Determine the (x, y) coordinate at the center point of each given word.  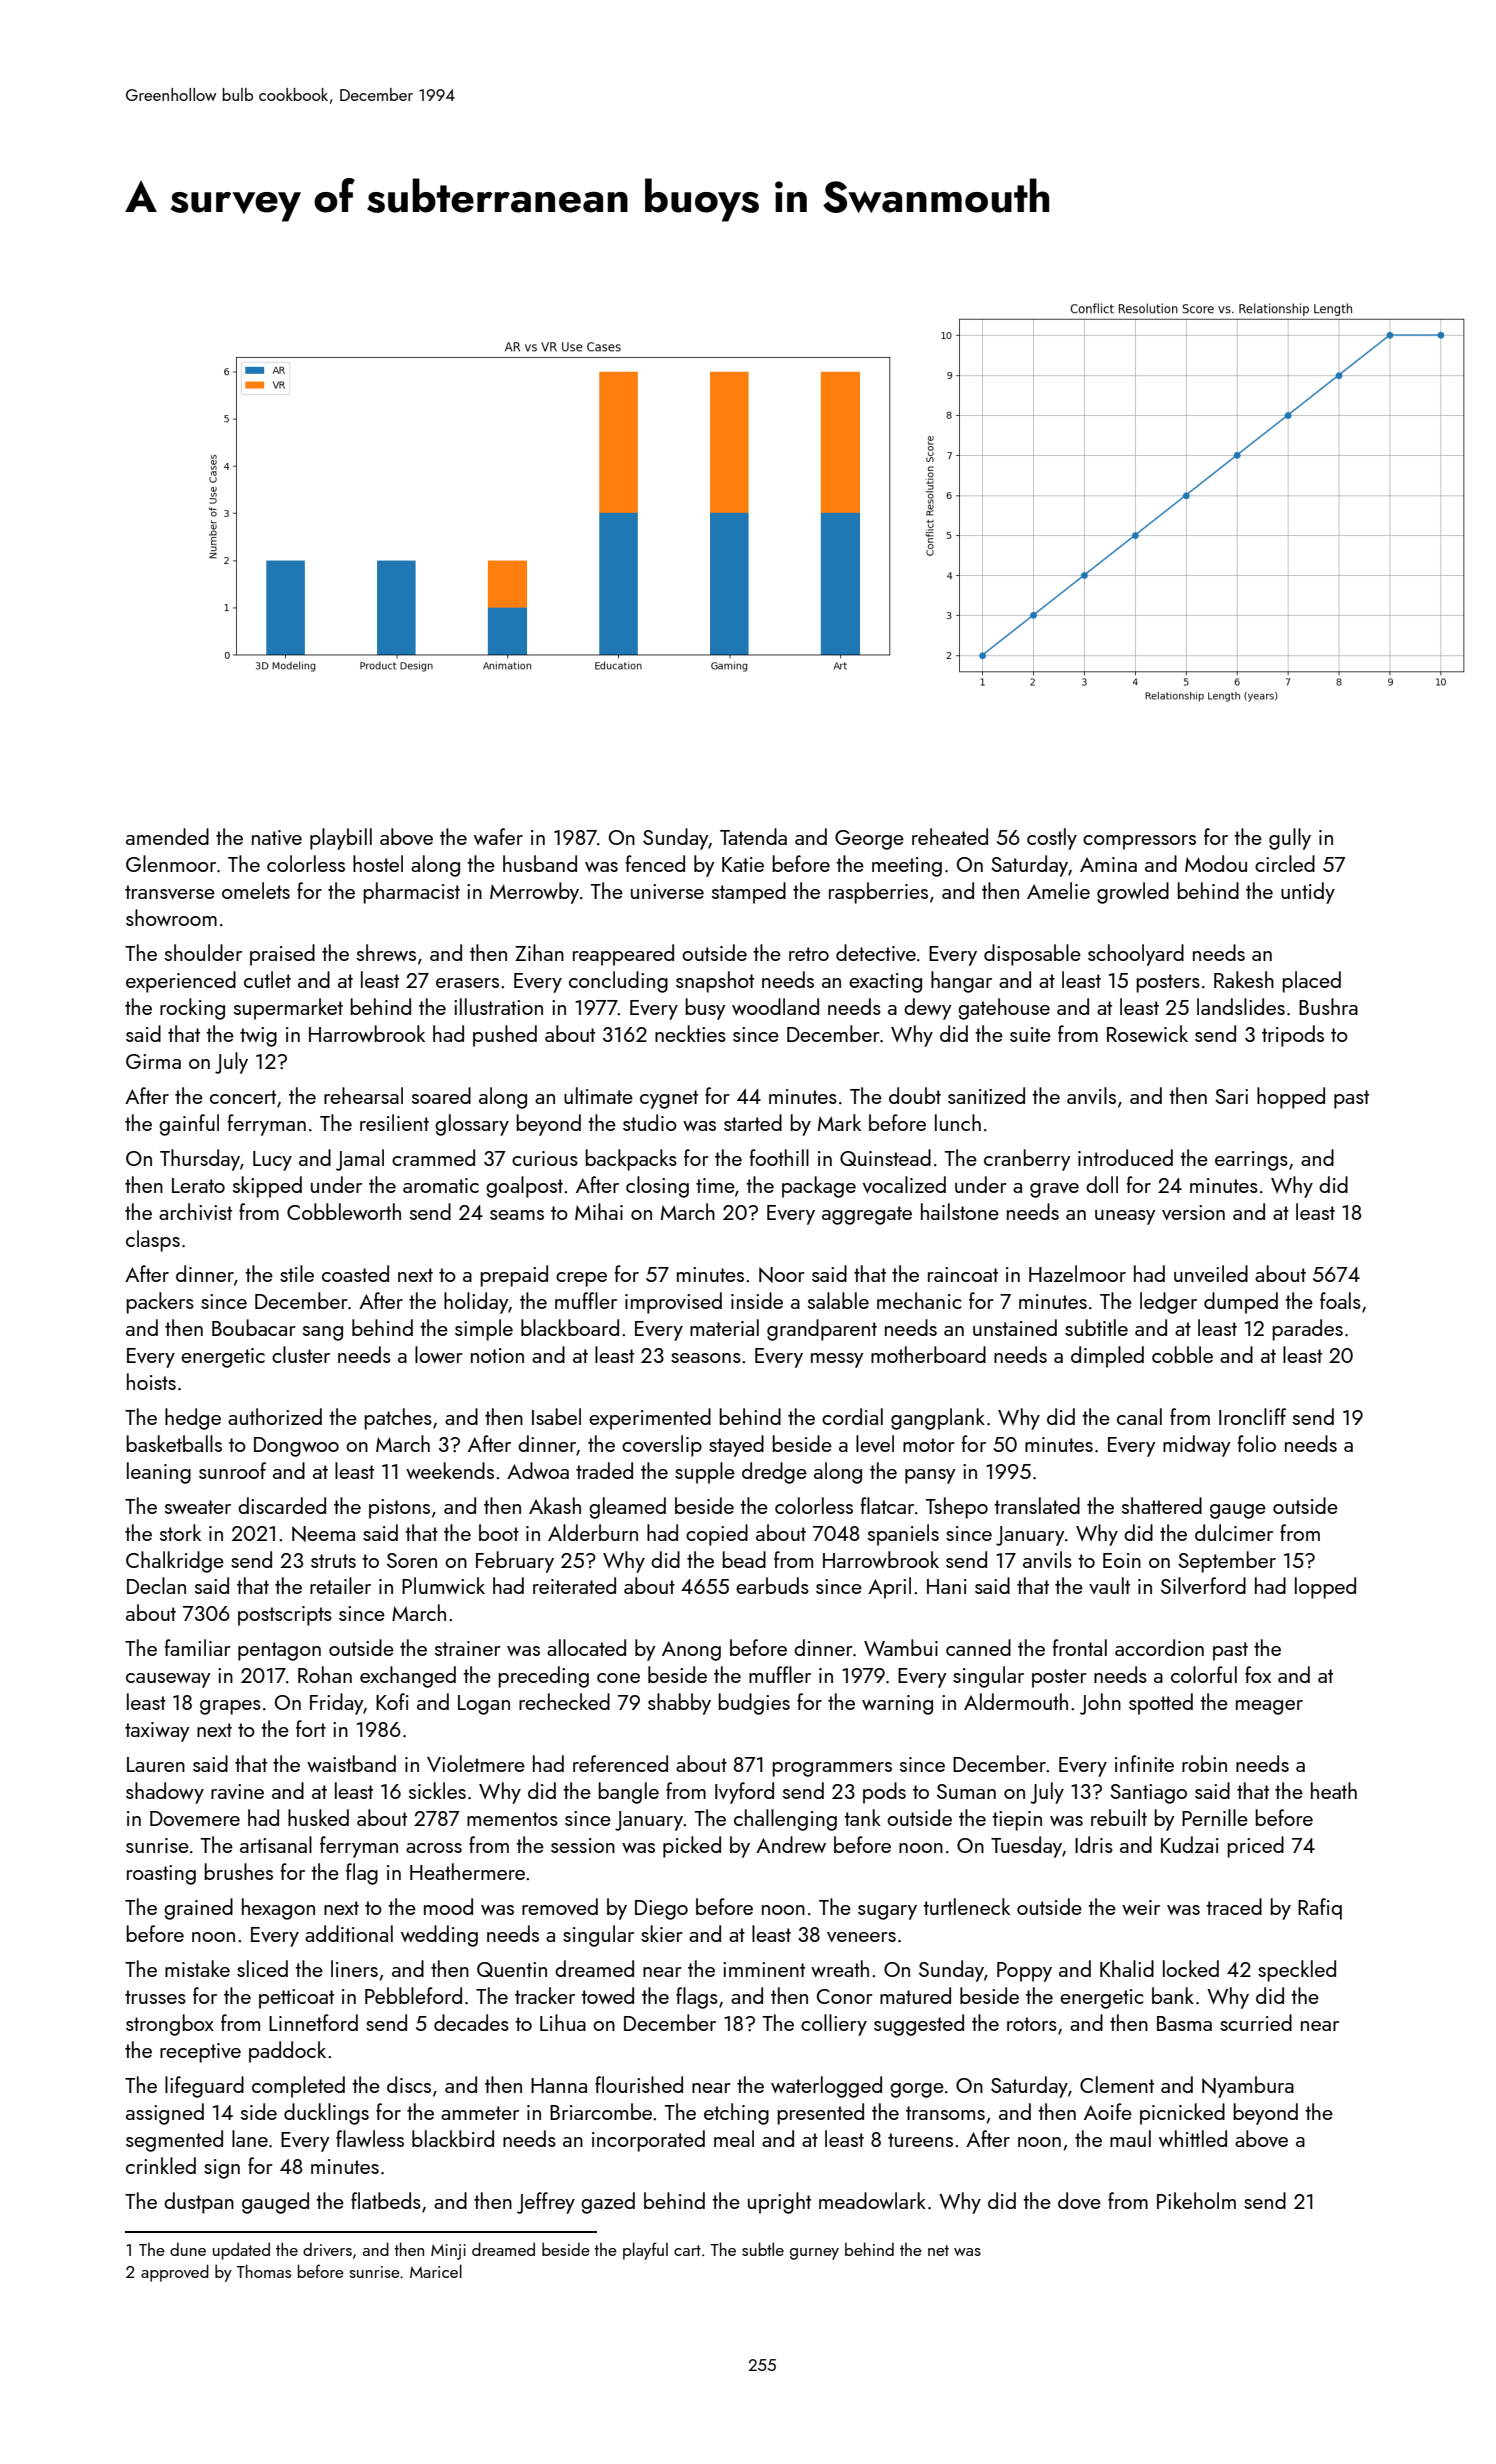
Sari (1231, 1096)
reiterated (574, 1585)
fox (1258, 1674)
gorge (917, 2090)
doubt (915, 1095)
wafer (498, 836)
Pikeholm (1196, 2200)
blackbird (453, 2138)
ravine (237, 1791)
